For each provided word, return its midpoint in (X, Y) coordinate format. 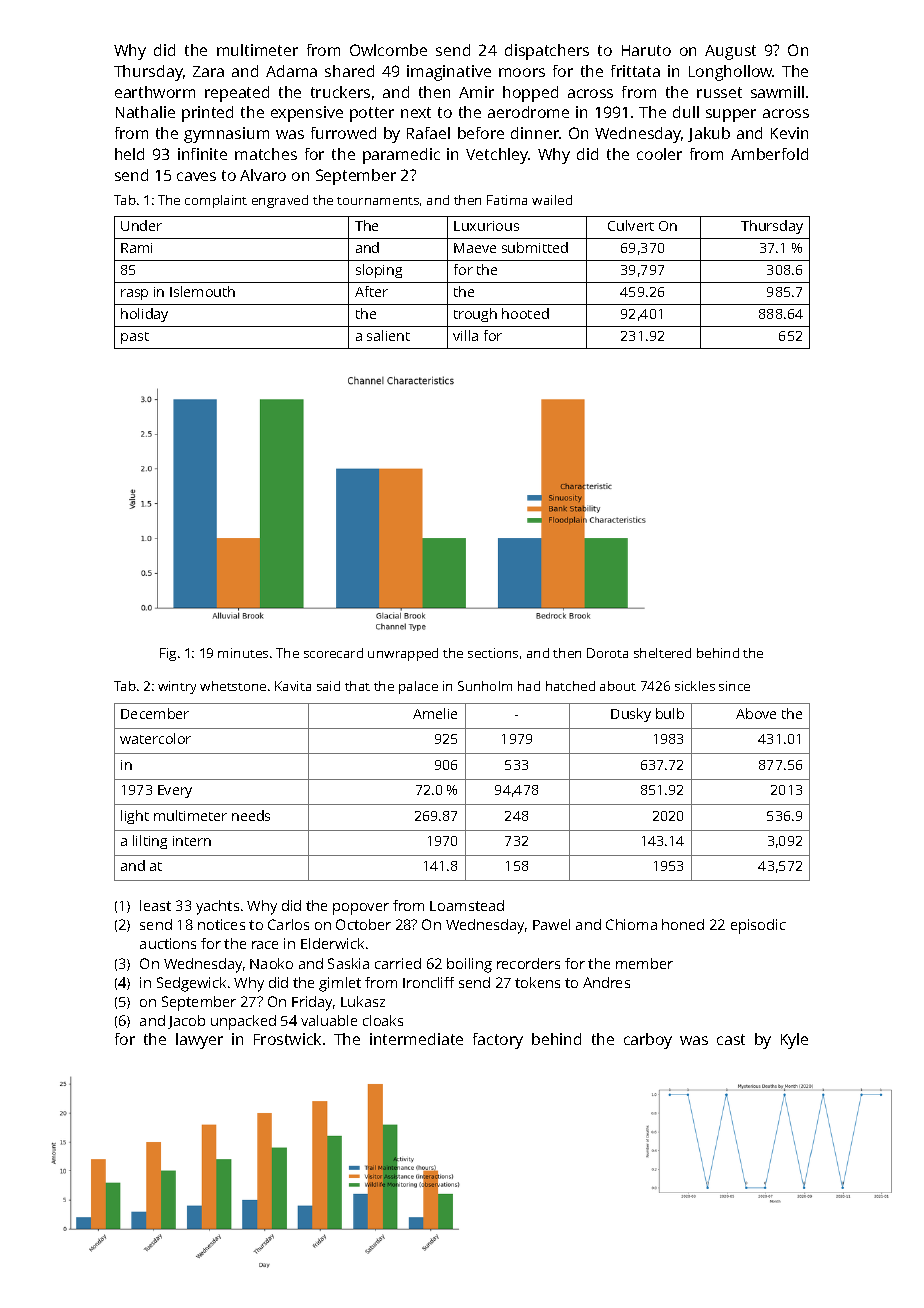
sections (493, 653)
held (129, 154)
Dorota (607, 653)
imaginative (449, 73)
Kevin (789, 133)
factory (498, 1041)
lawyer (199, 1041)
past (135, 338)
